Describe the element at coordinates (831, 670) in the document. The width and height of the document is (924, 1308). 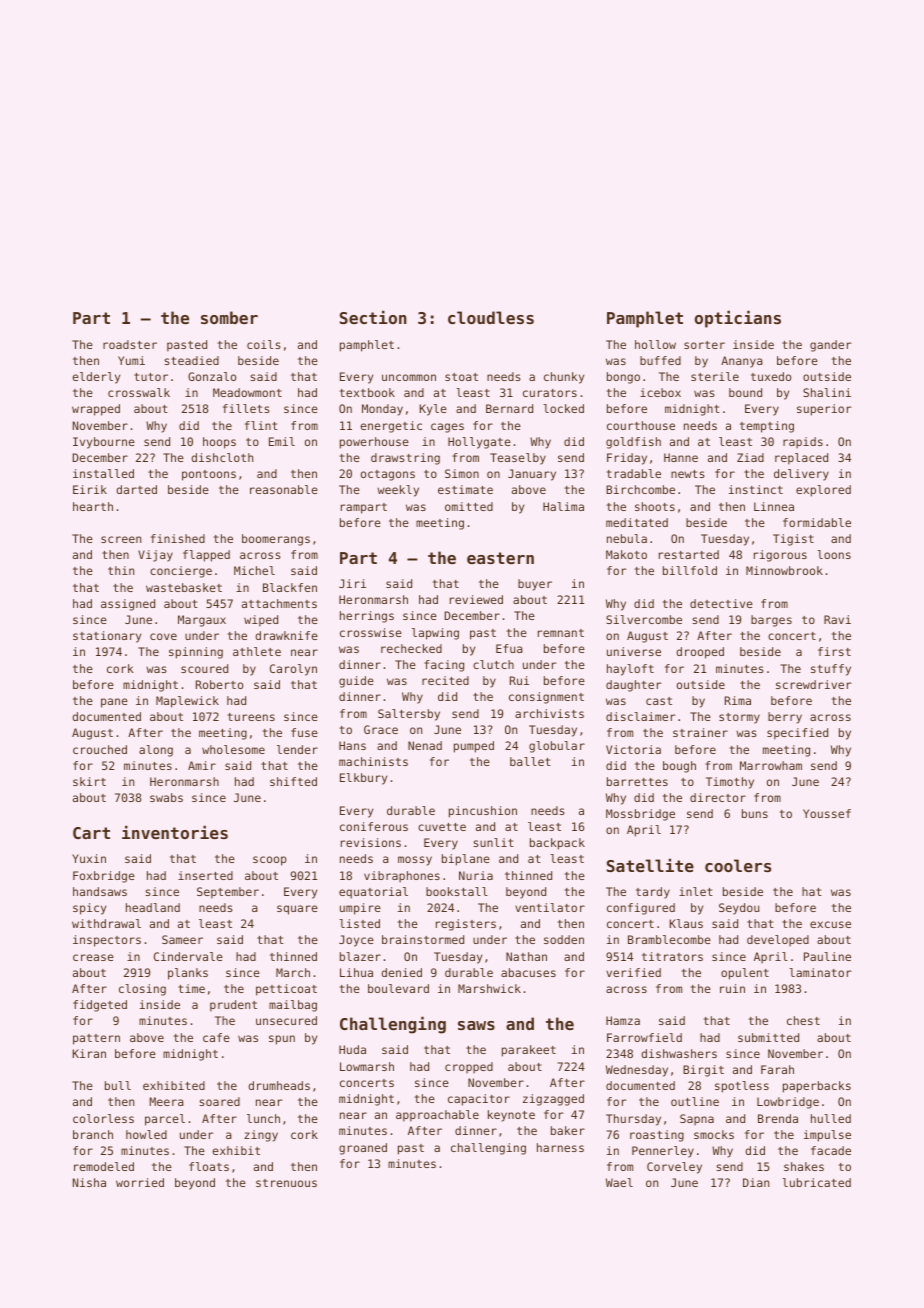
I see `stuffy` at that location.
